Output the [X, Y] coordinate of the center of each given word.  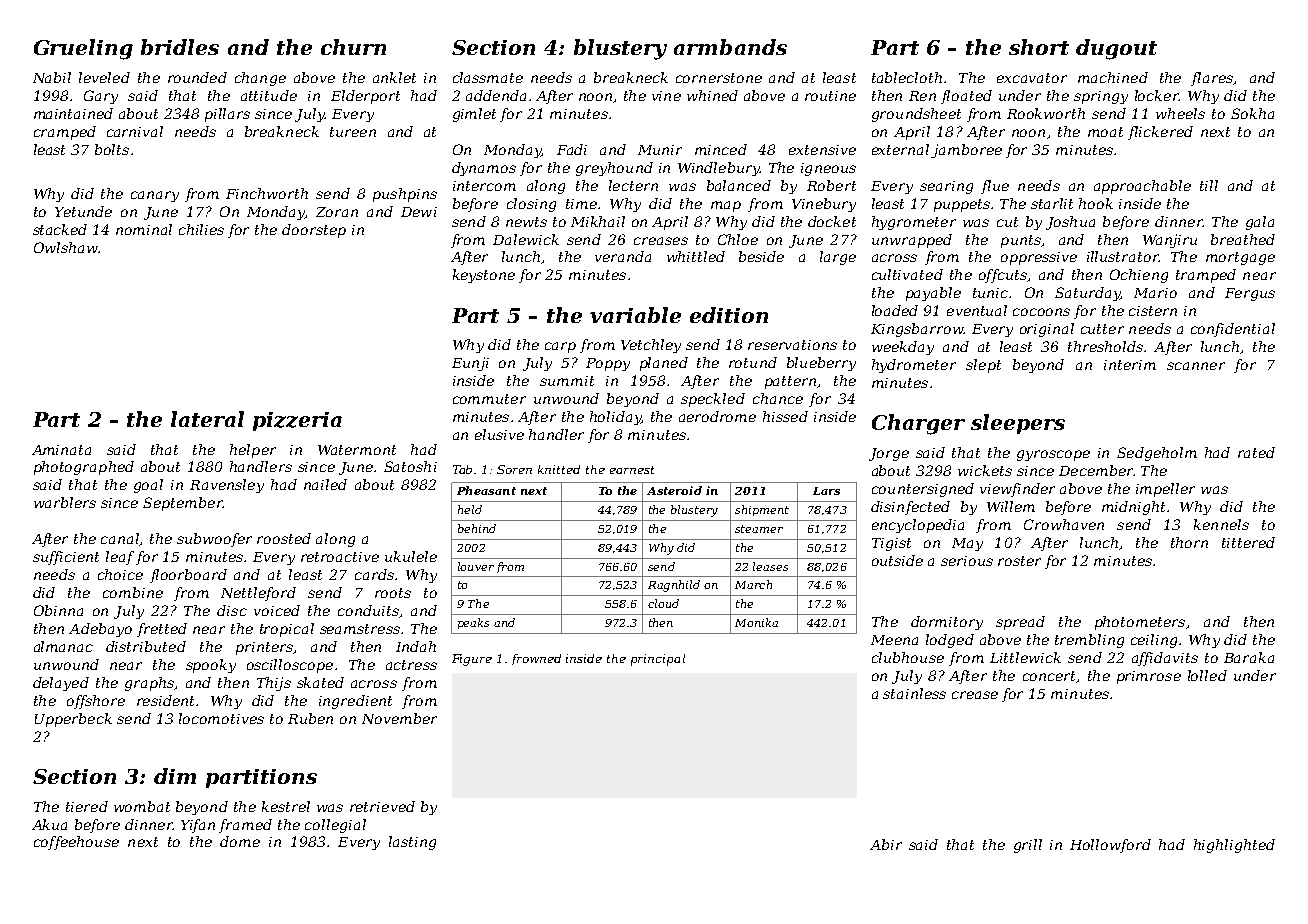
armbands [730, 47]
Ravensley [227, 486]
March [753, 584]
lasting [412, 843]
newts [526, 222]
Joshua [1070, 223]
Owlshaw [66, 247]
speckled [713, 400]
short [1039, 47]
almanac [63, 646]
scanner [1196, 366]
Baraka [1249, 657]
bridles [180, 47]
